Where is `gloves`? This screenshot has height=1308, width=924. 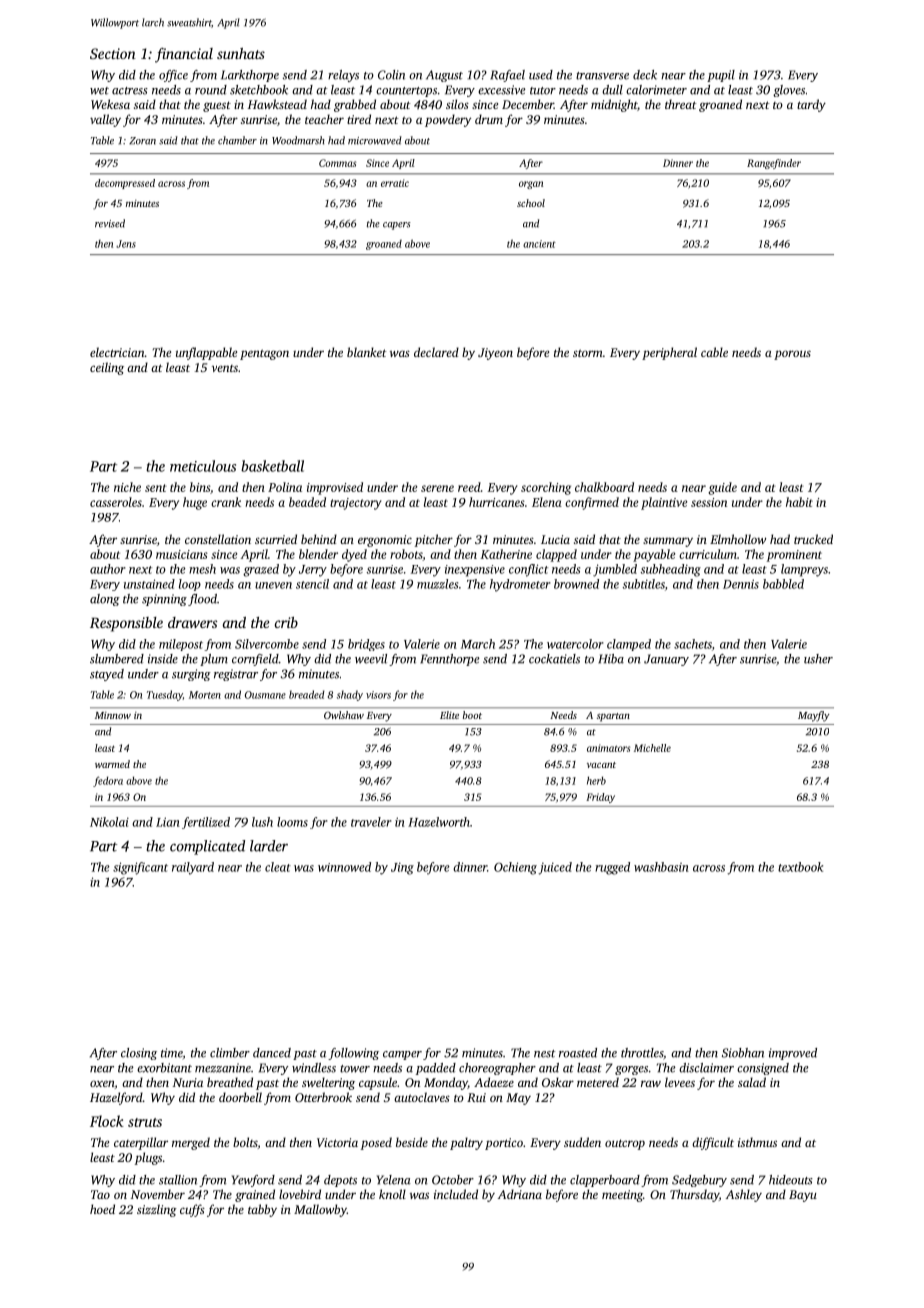
gloves is located at coordinates (789, 91).
